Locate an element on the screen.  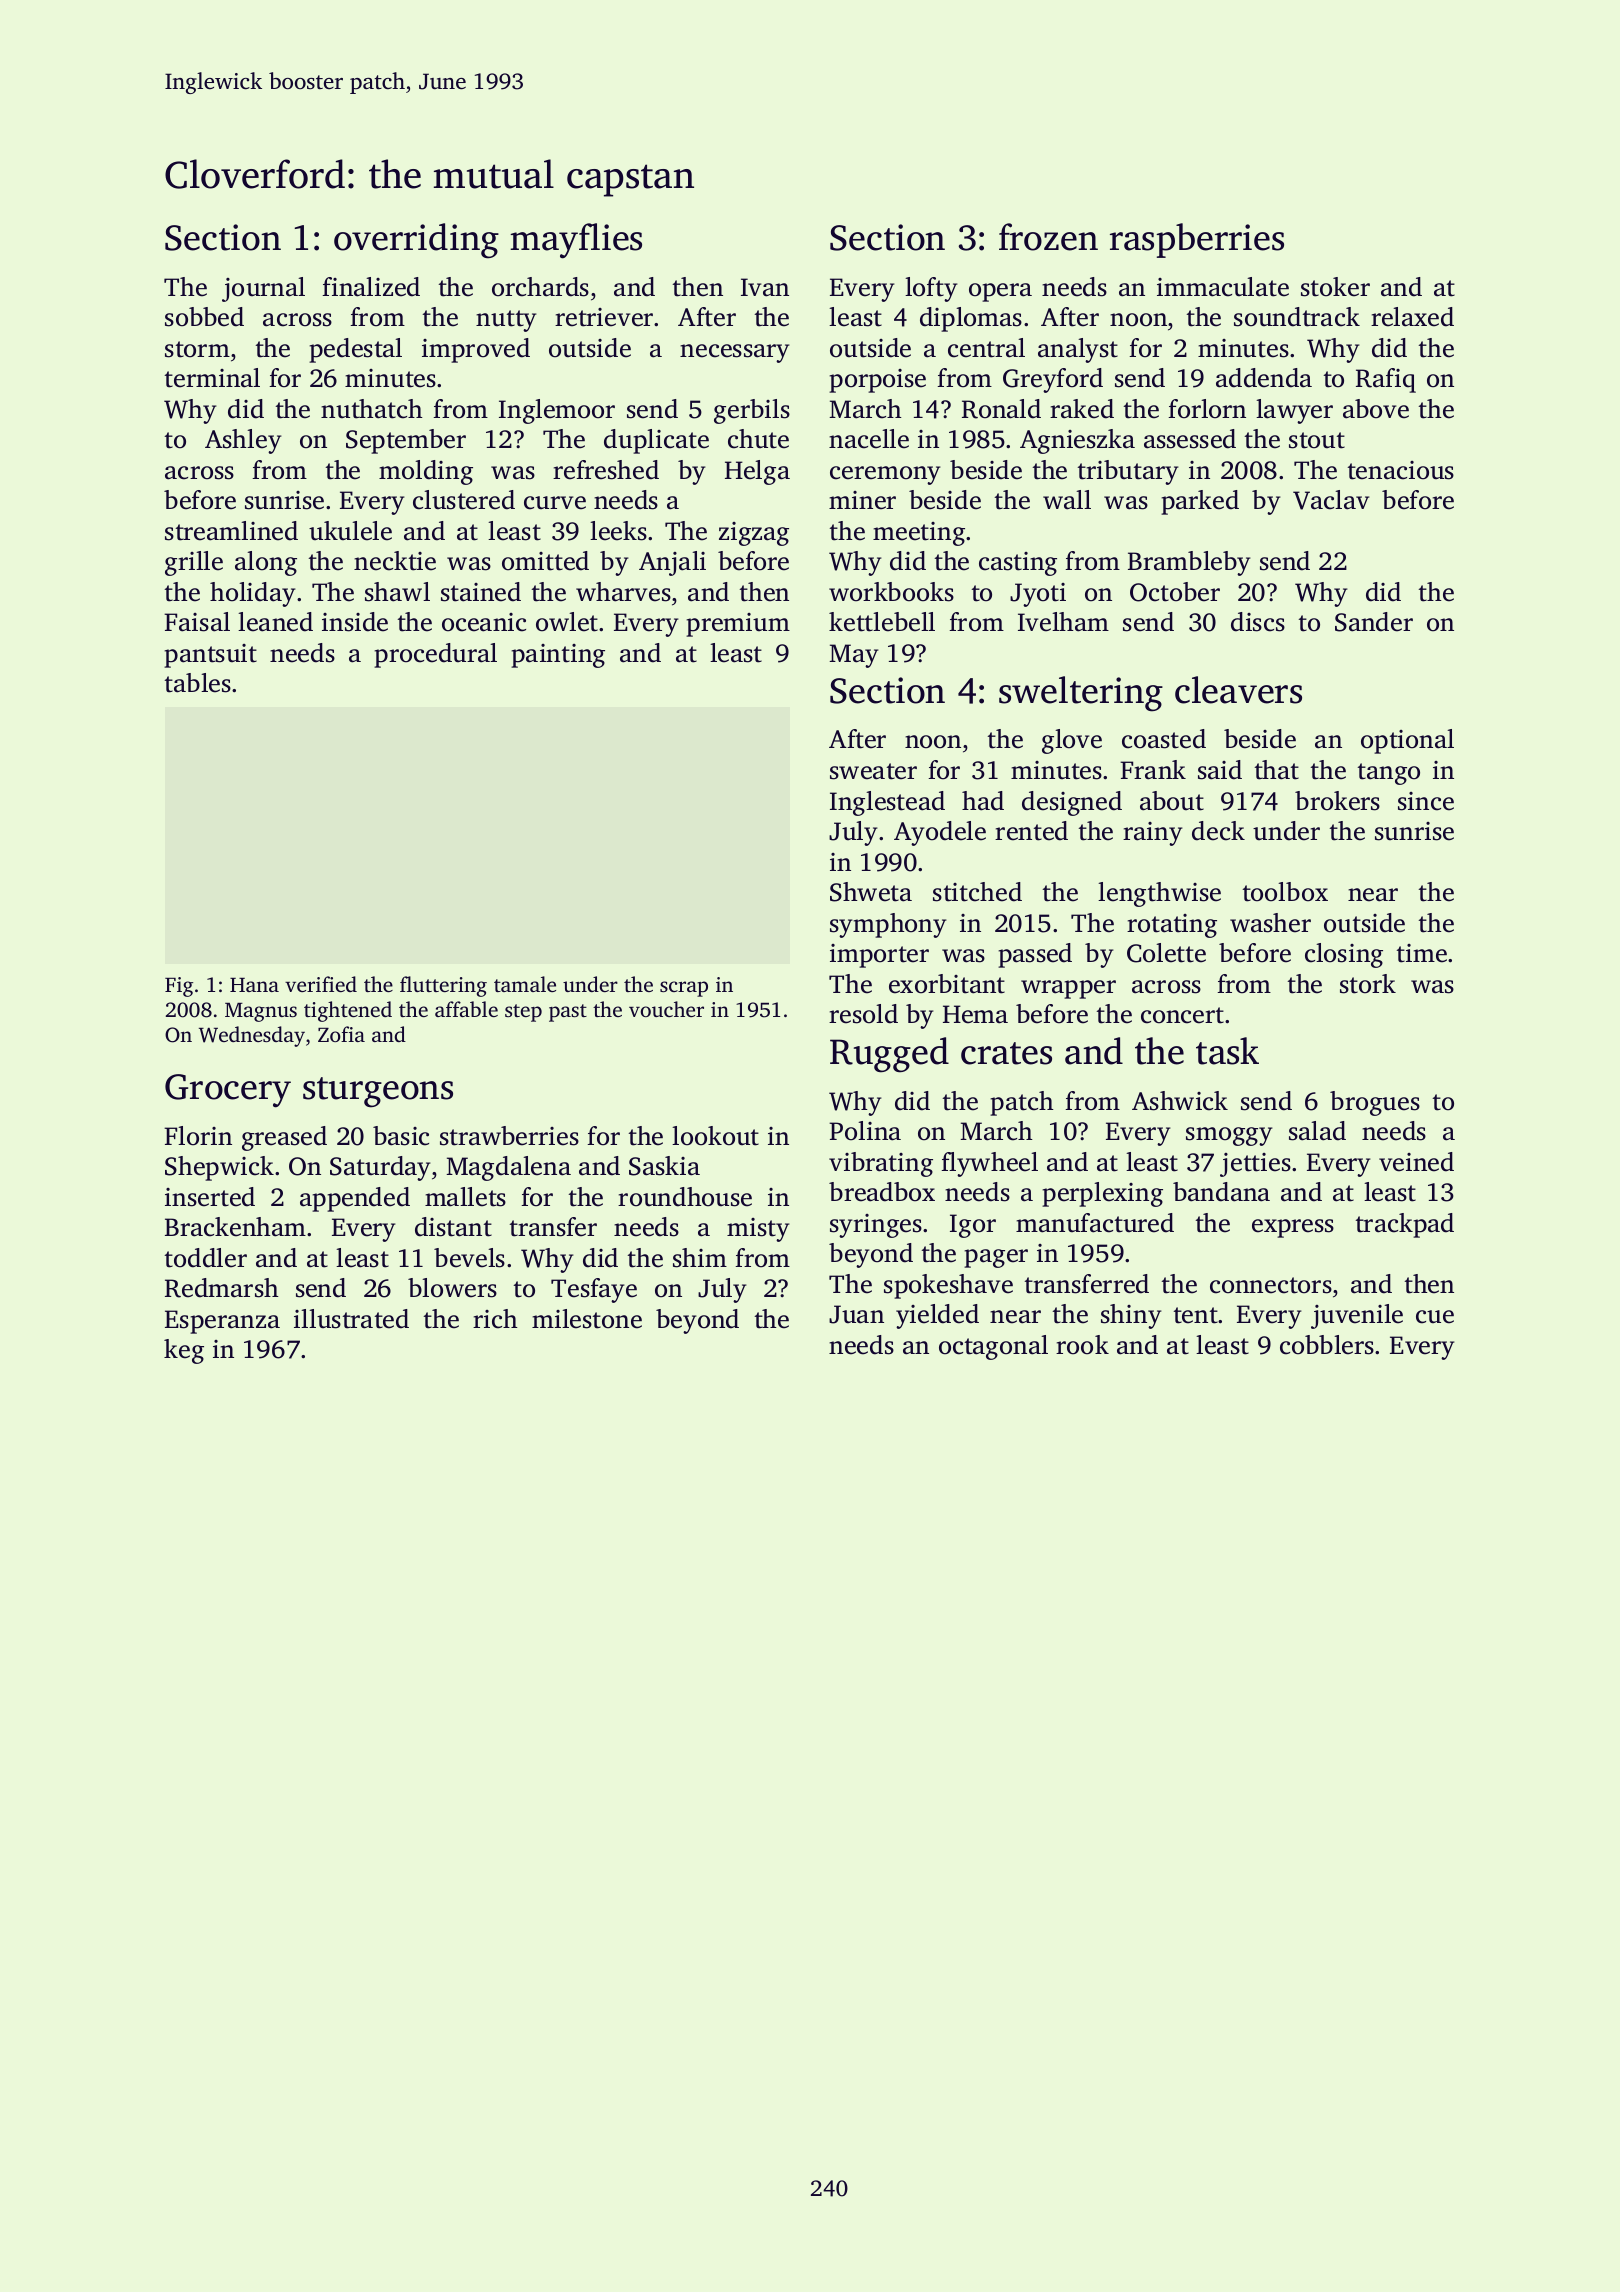
fluttering is located at coordinates (443, 986).
